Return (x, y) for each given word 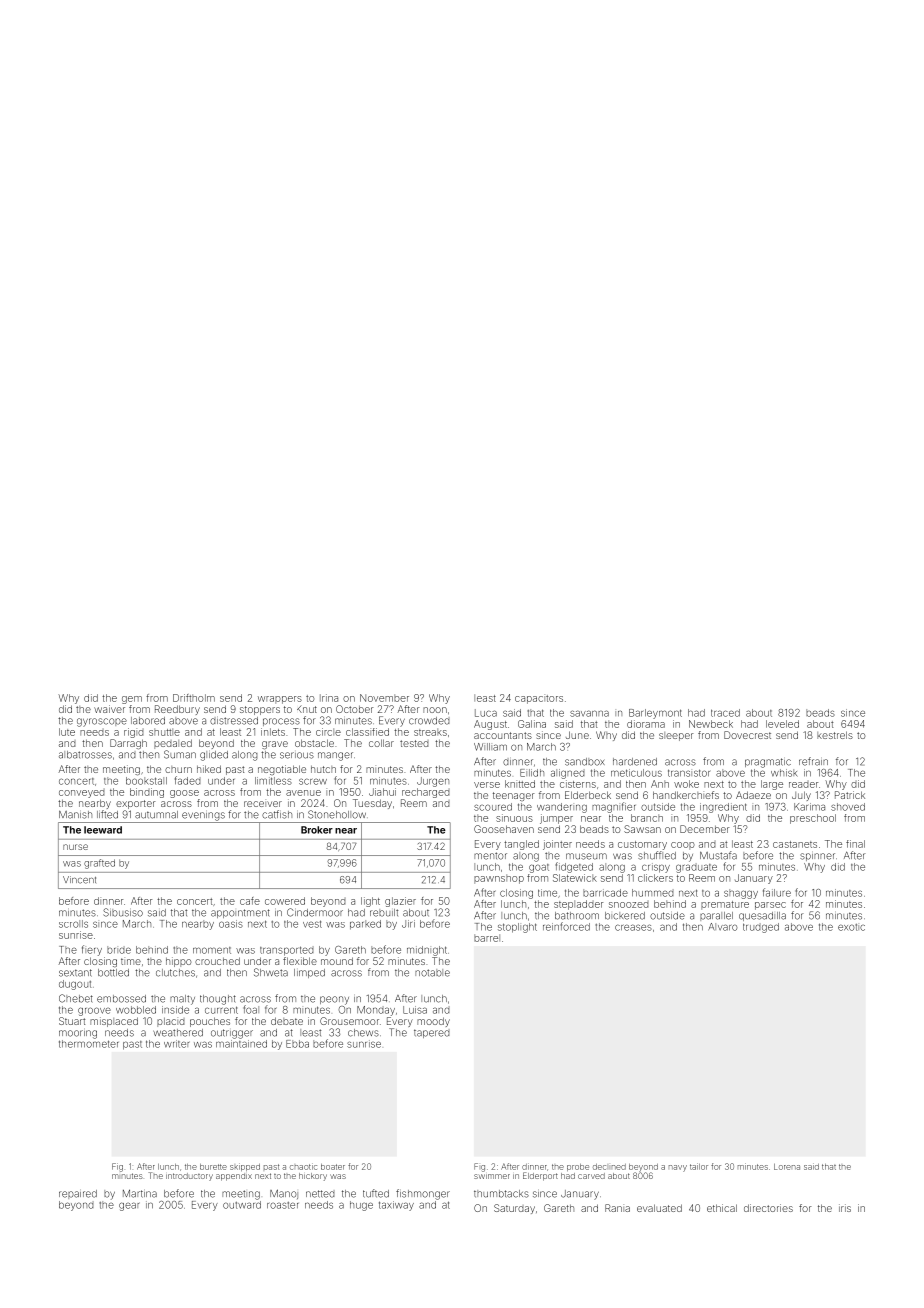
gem (132, 700)
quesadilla (762, 916)
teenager (514, 796)
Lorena (787, 1167)
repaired (78, 1194)
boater (333, 1167)
